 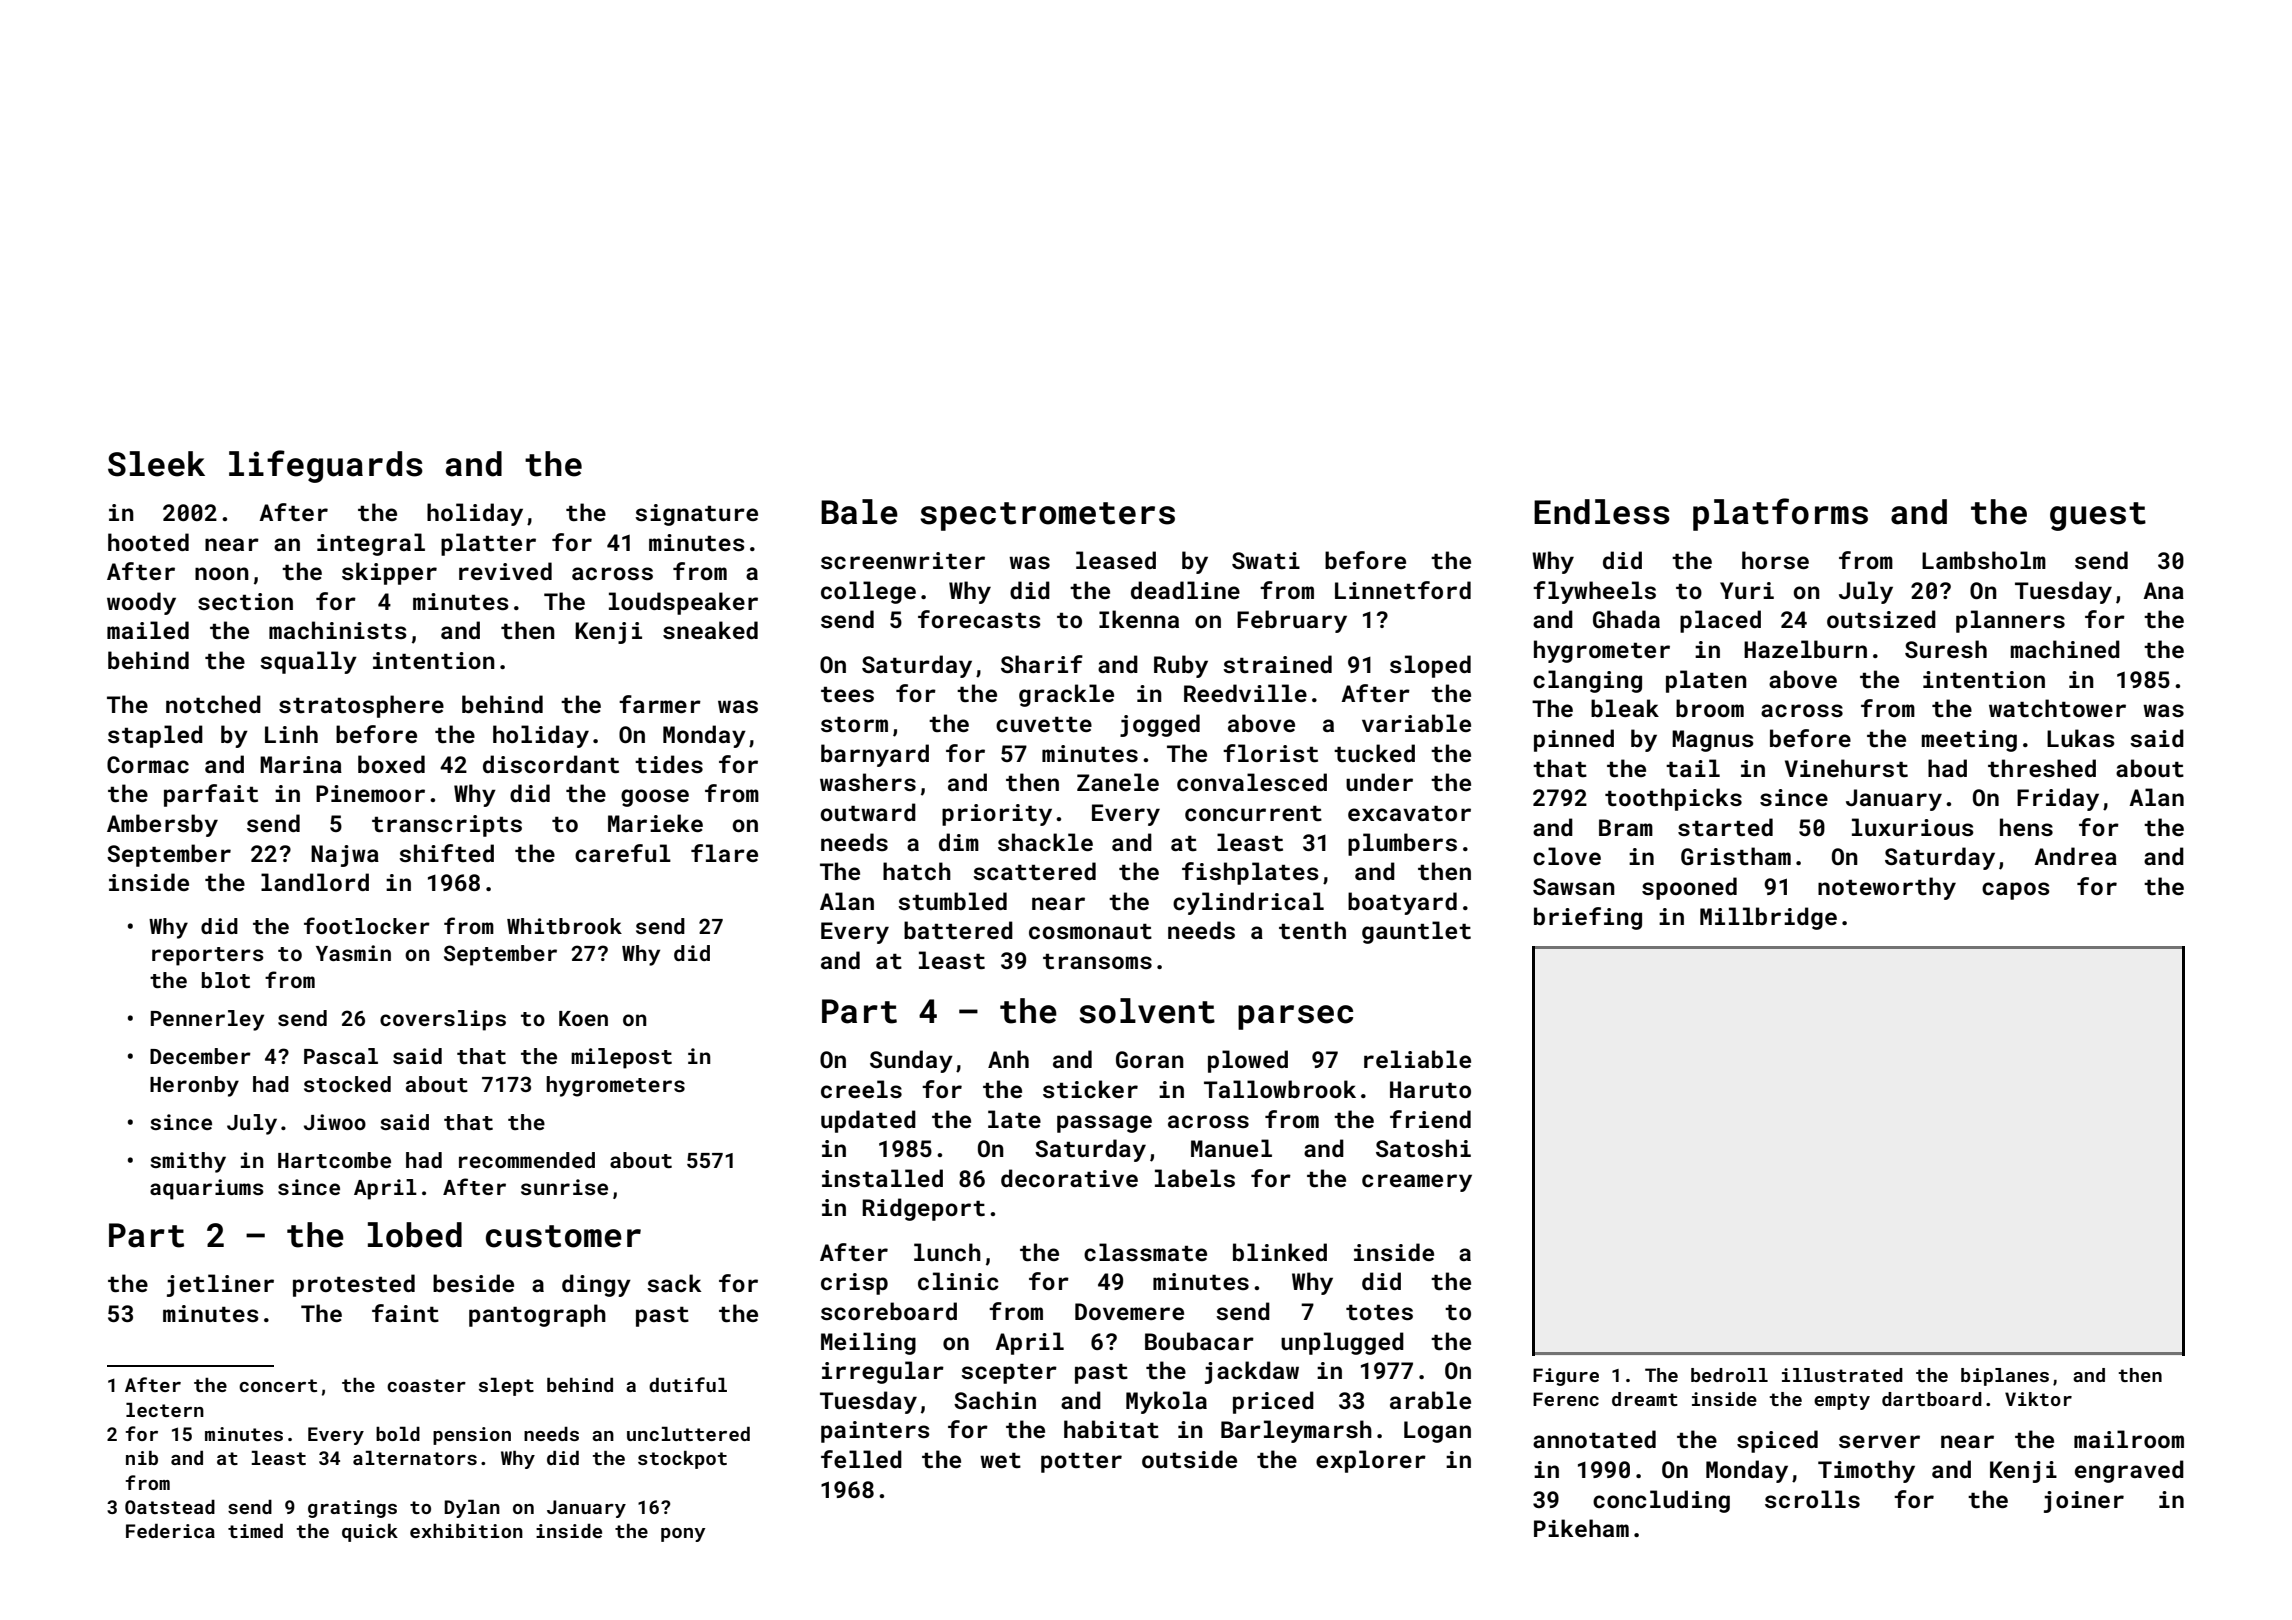 What do you see at coordinates (1417, 1183) in the page?
I see `creamery` at bounding box center [1417, 1183].
